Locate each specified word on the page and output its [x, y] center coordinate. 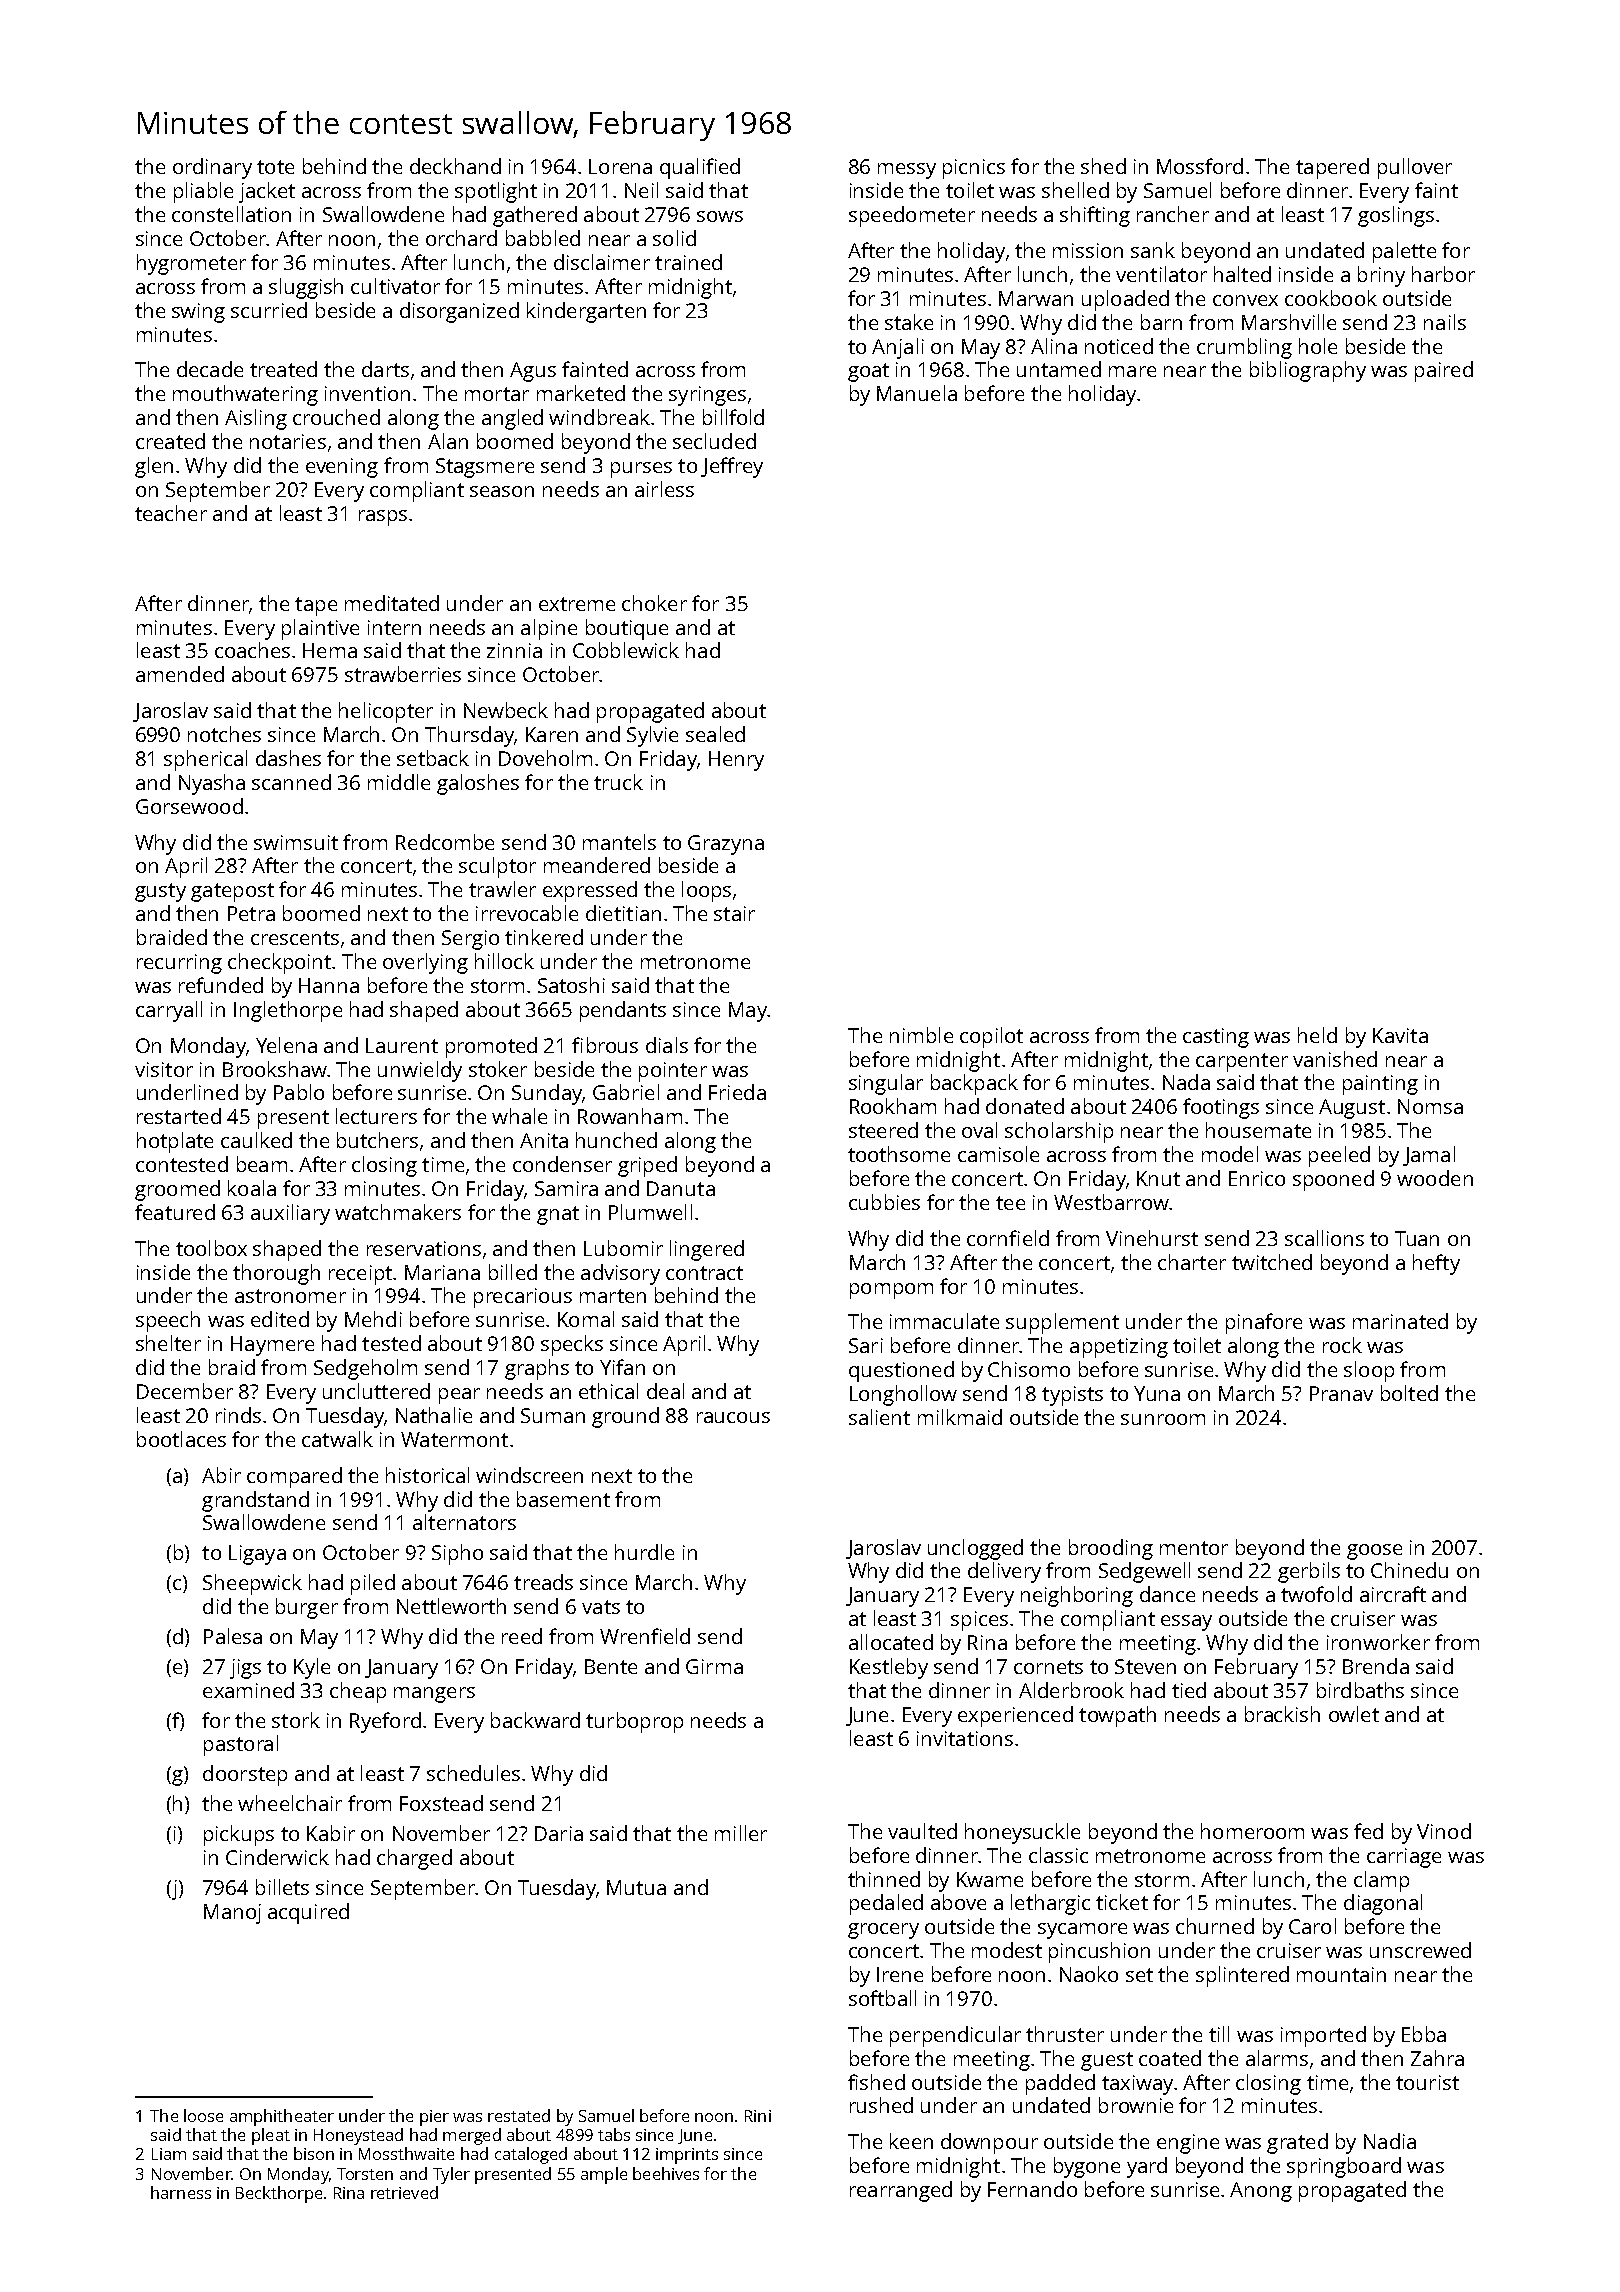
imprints [687, 2156]
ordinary [212, 168]
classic [1058, 1855]
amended [180, 674]
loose [203, 2115]
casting [1216, 1038]
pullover [1415, 168]
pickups [239, 1835]
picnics [974, 169]
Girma [714, 1666]
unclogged [975, 1549]
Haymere [272, 1346]
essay [1186, 1623]
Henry [736, 761]
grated [1297, 2143]
